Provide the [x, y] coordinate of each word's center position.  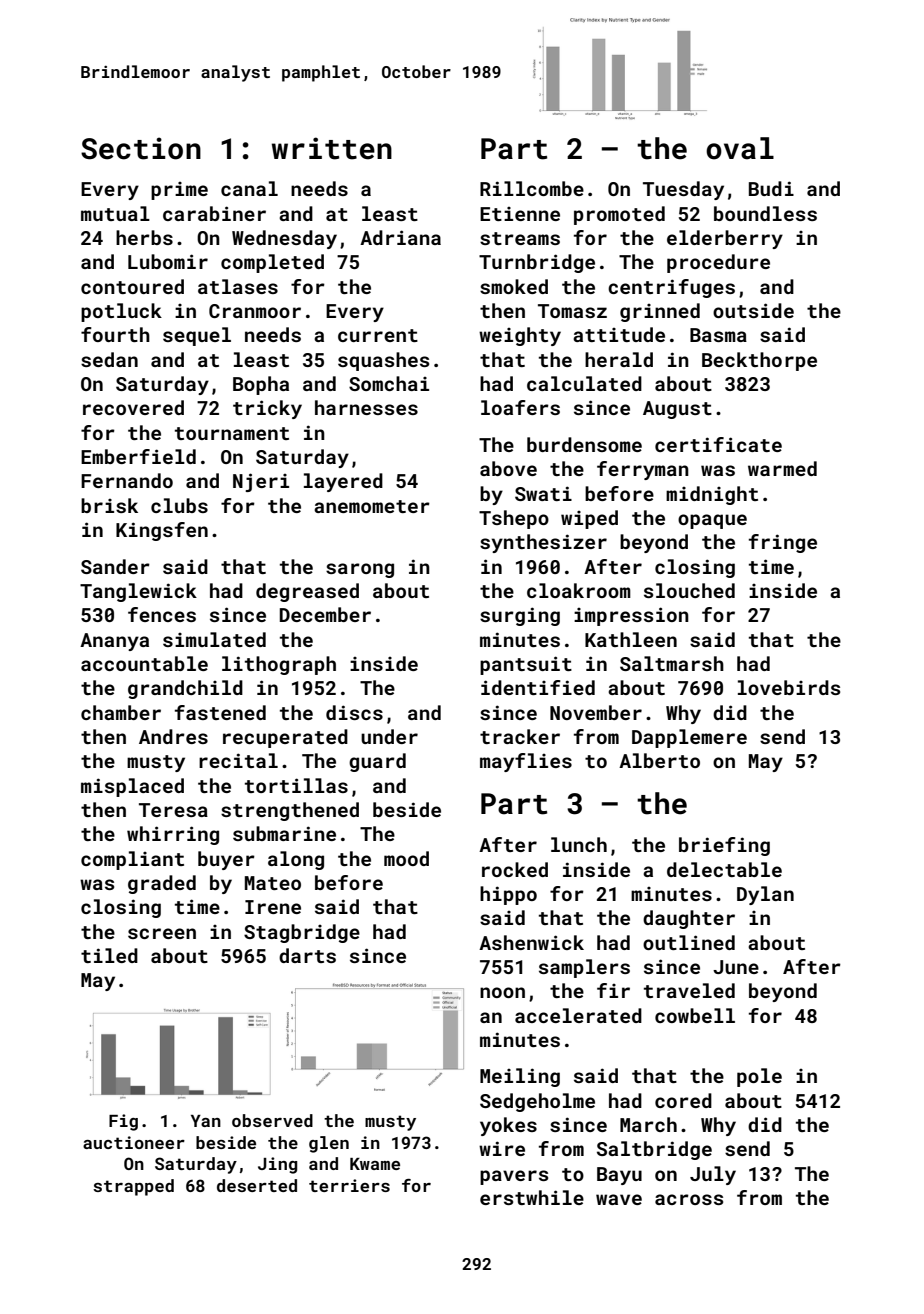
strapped [133, 1187]
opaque [712, 521]
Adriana [400, 237]
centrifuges [671, 288]
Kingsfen [162, 531]
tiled [109, 955]
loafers [520, 407]
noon [502, 992]
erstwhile [532, 1197]
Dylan [765, 895]
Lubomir [168, 261]
